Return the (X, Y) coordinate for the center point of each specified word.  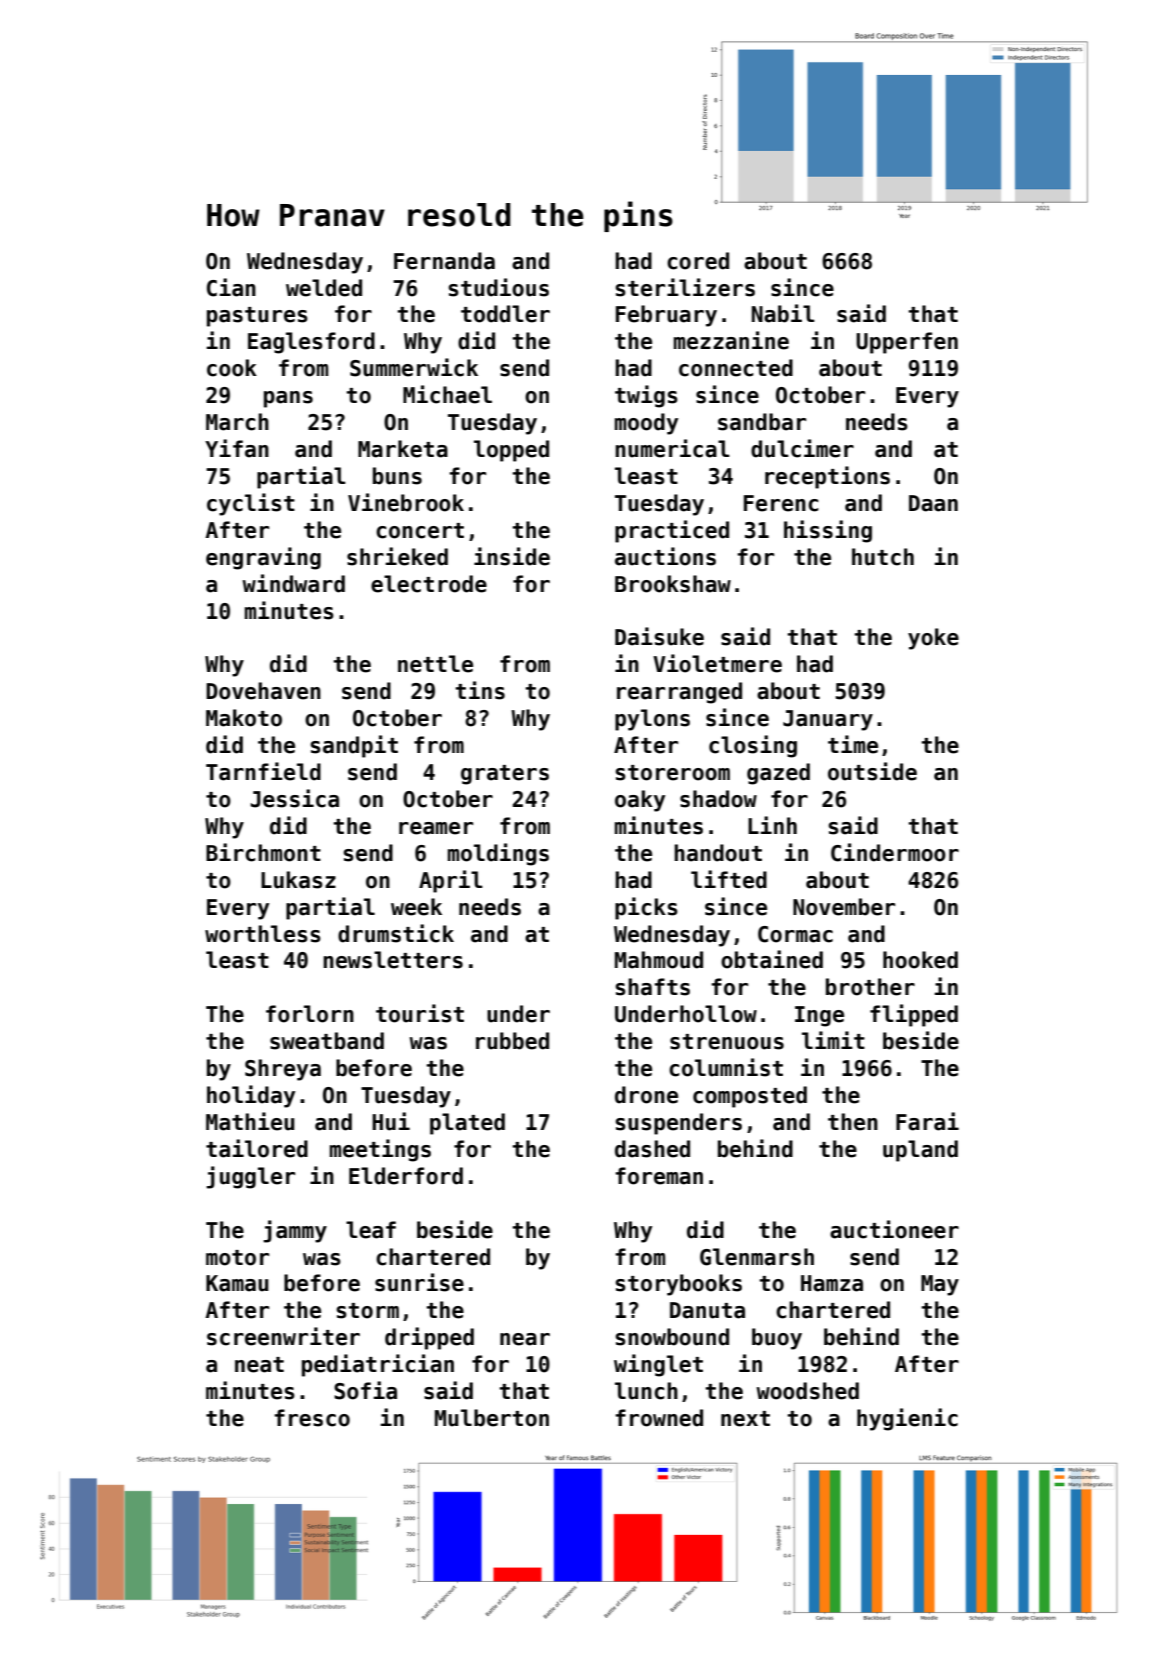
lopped (511, 451)
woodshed (807, 1391)
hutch (883, 557)
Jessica (294, 798)
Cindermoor (895, 852)
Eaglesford (311, 343)
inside (512, 556)
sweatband (327, 1041)
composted (750, 1097)
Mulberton (492, 1418)
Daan (933, 503)
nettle (435, 664)
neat (259, 1365)
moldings (498, 854)
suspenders (678, 1124)
